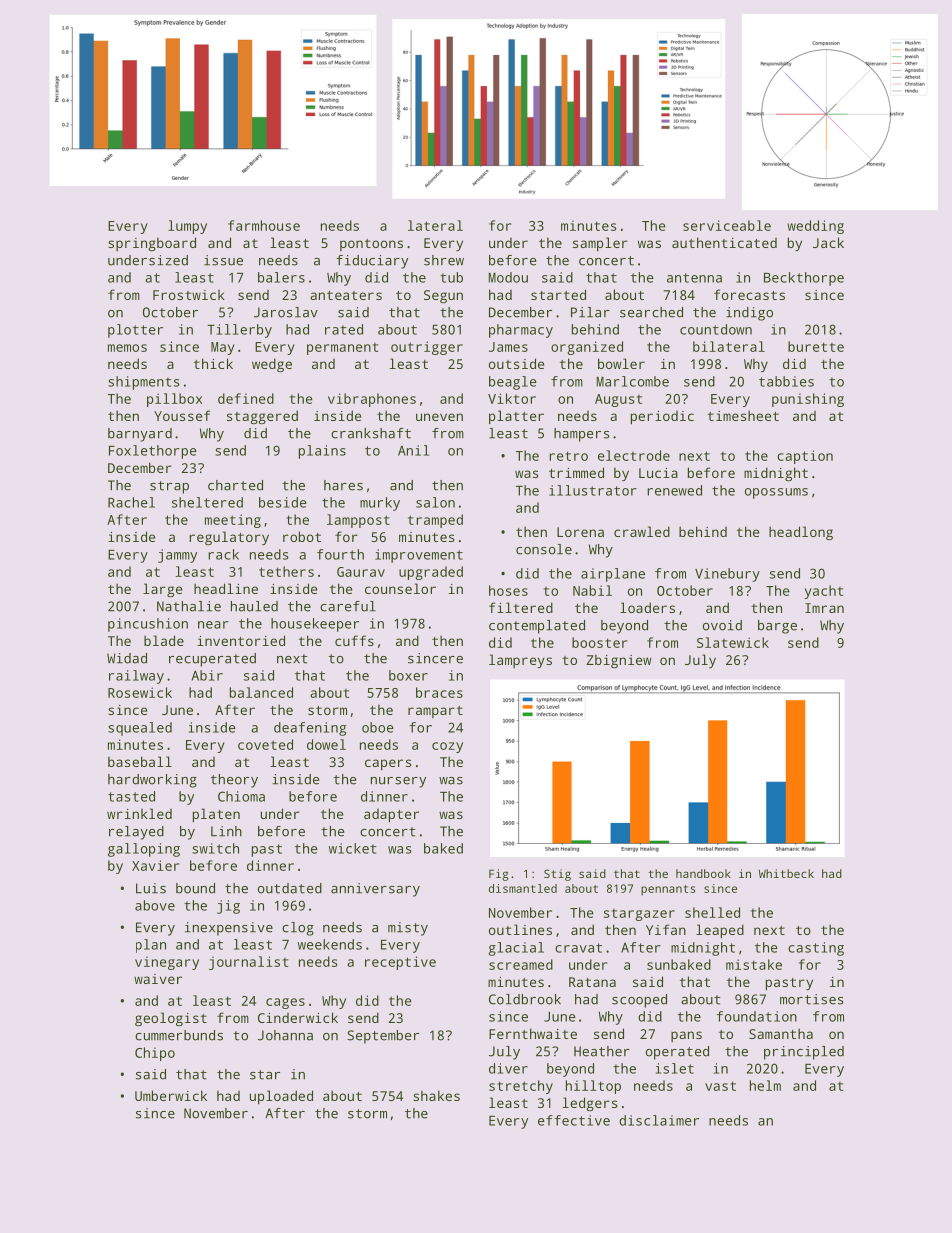 The width and height of the document is (952, 1233). I want to click on uploaded, so click(281, 1097).
